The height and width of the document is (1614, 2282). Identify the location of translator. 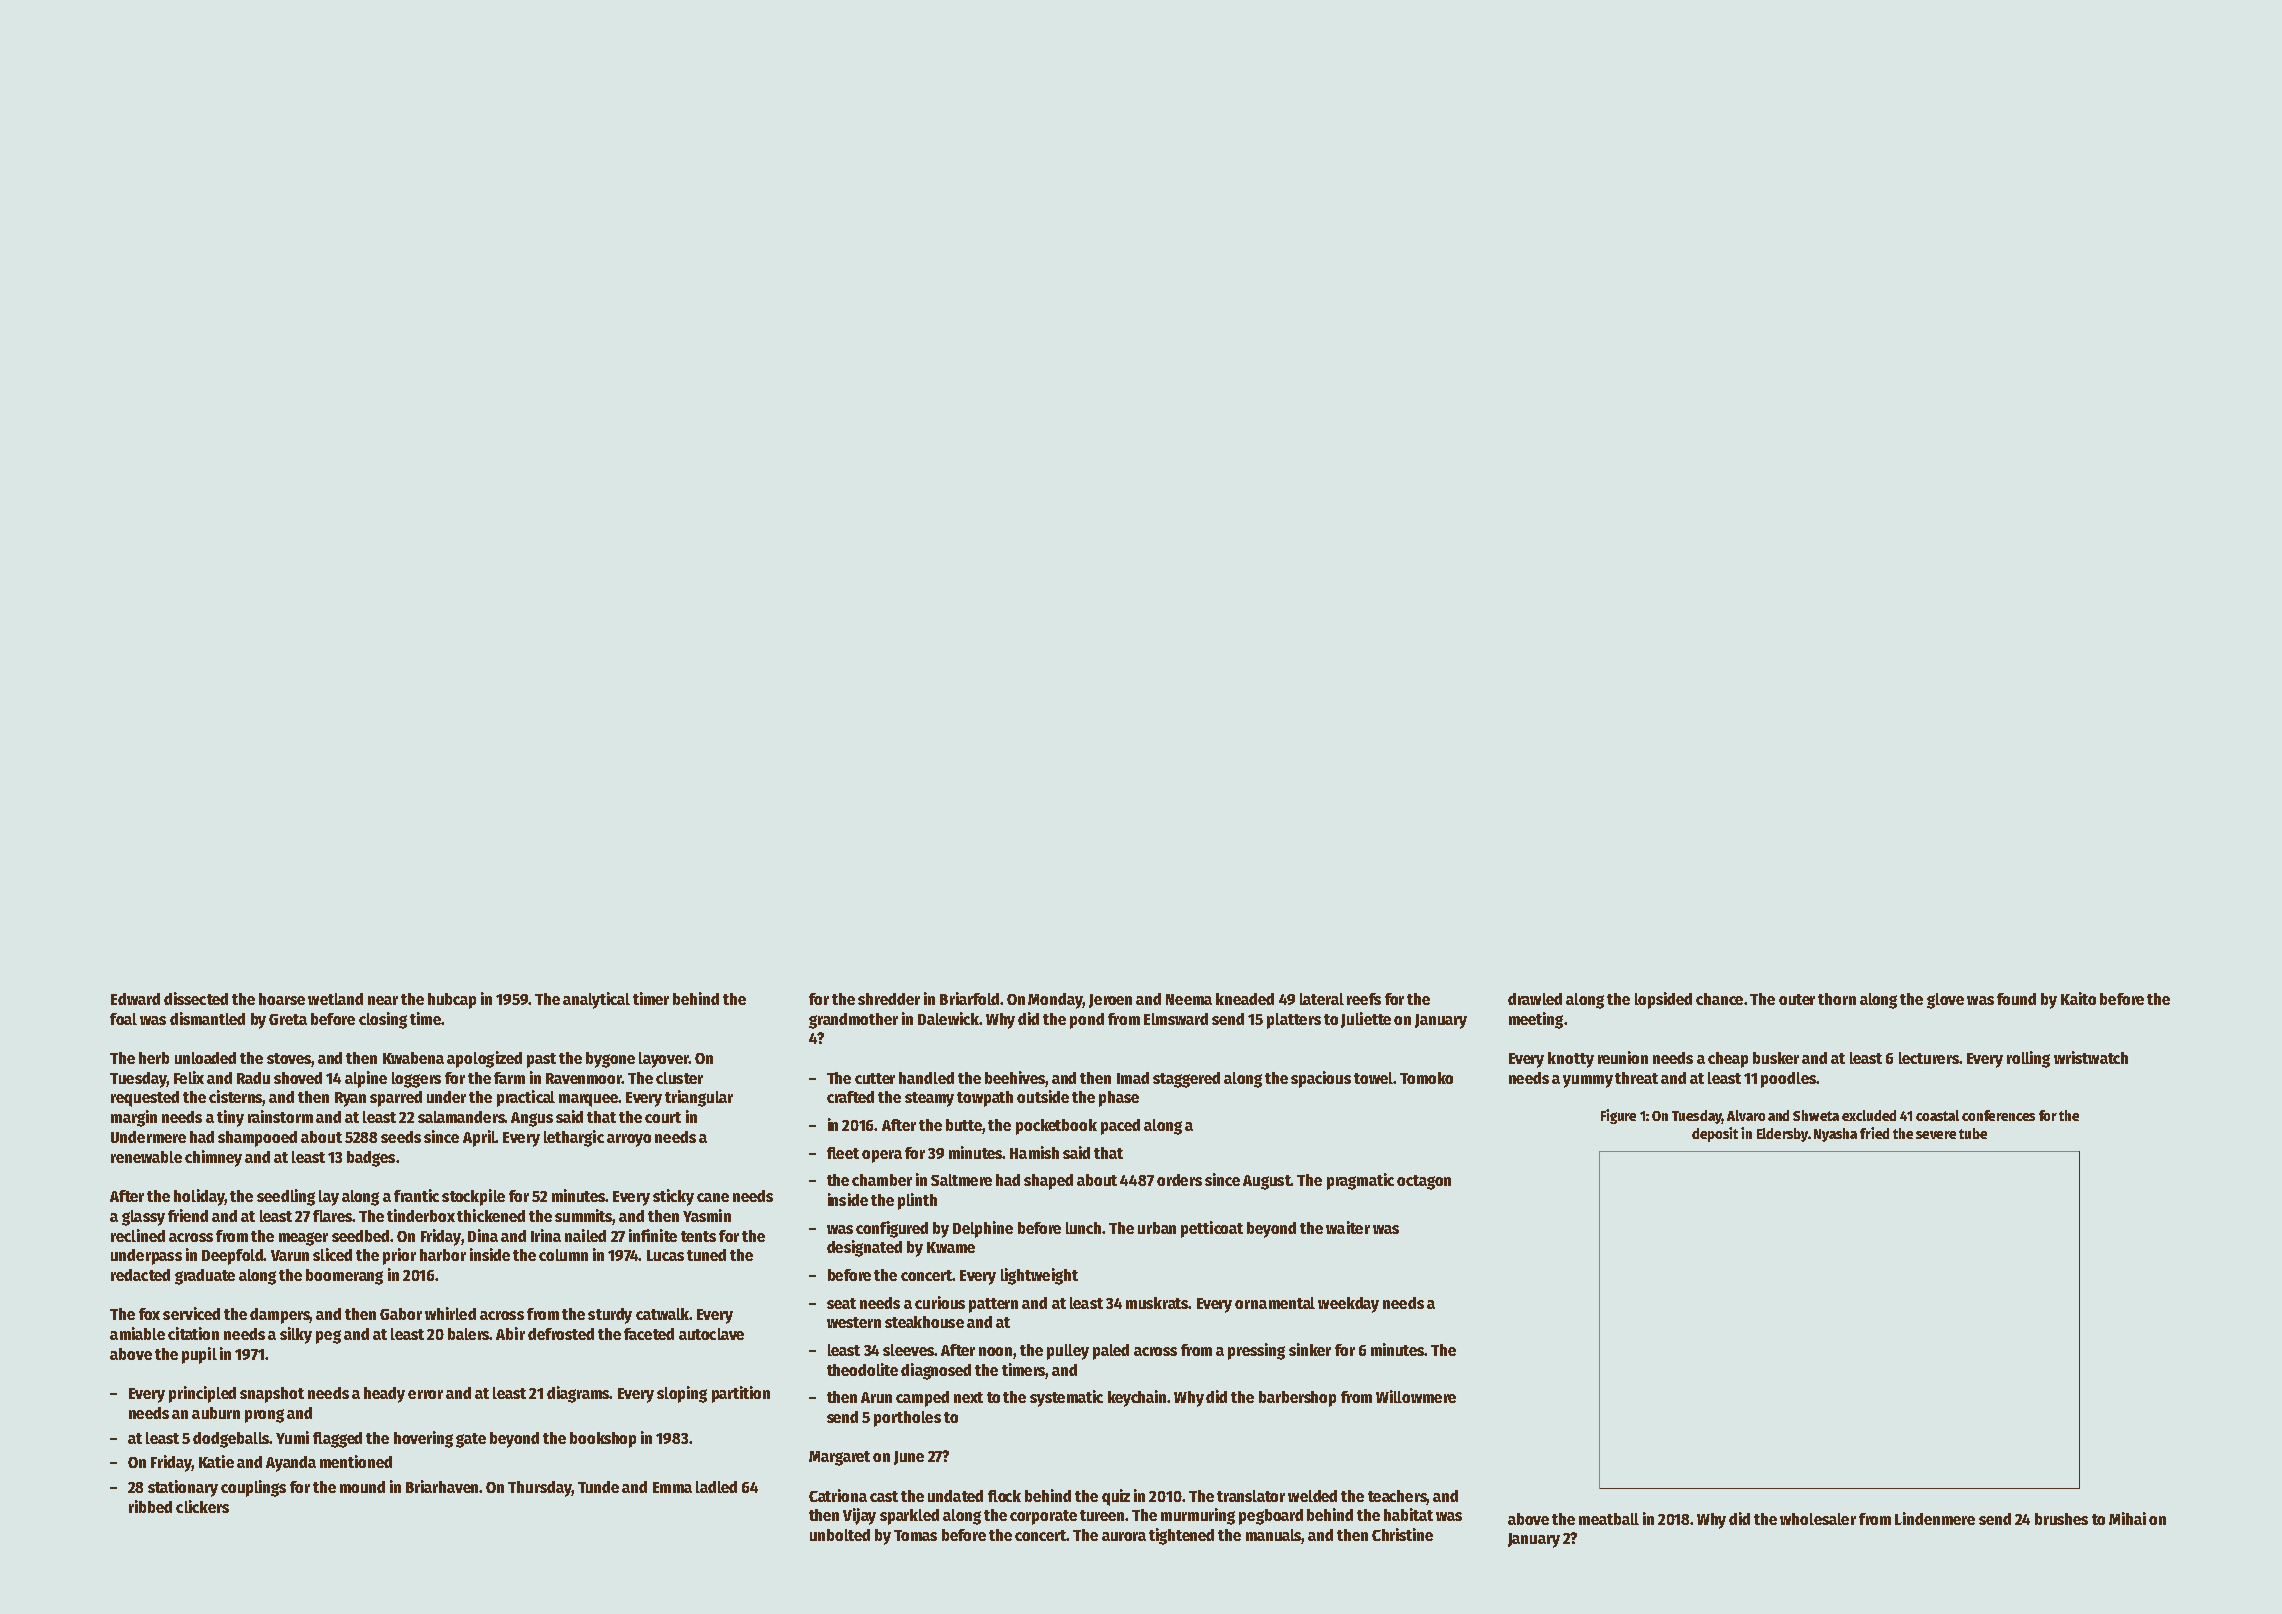
(1251, 1496).
